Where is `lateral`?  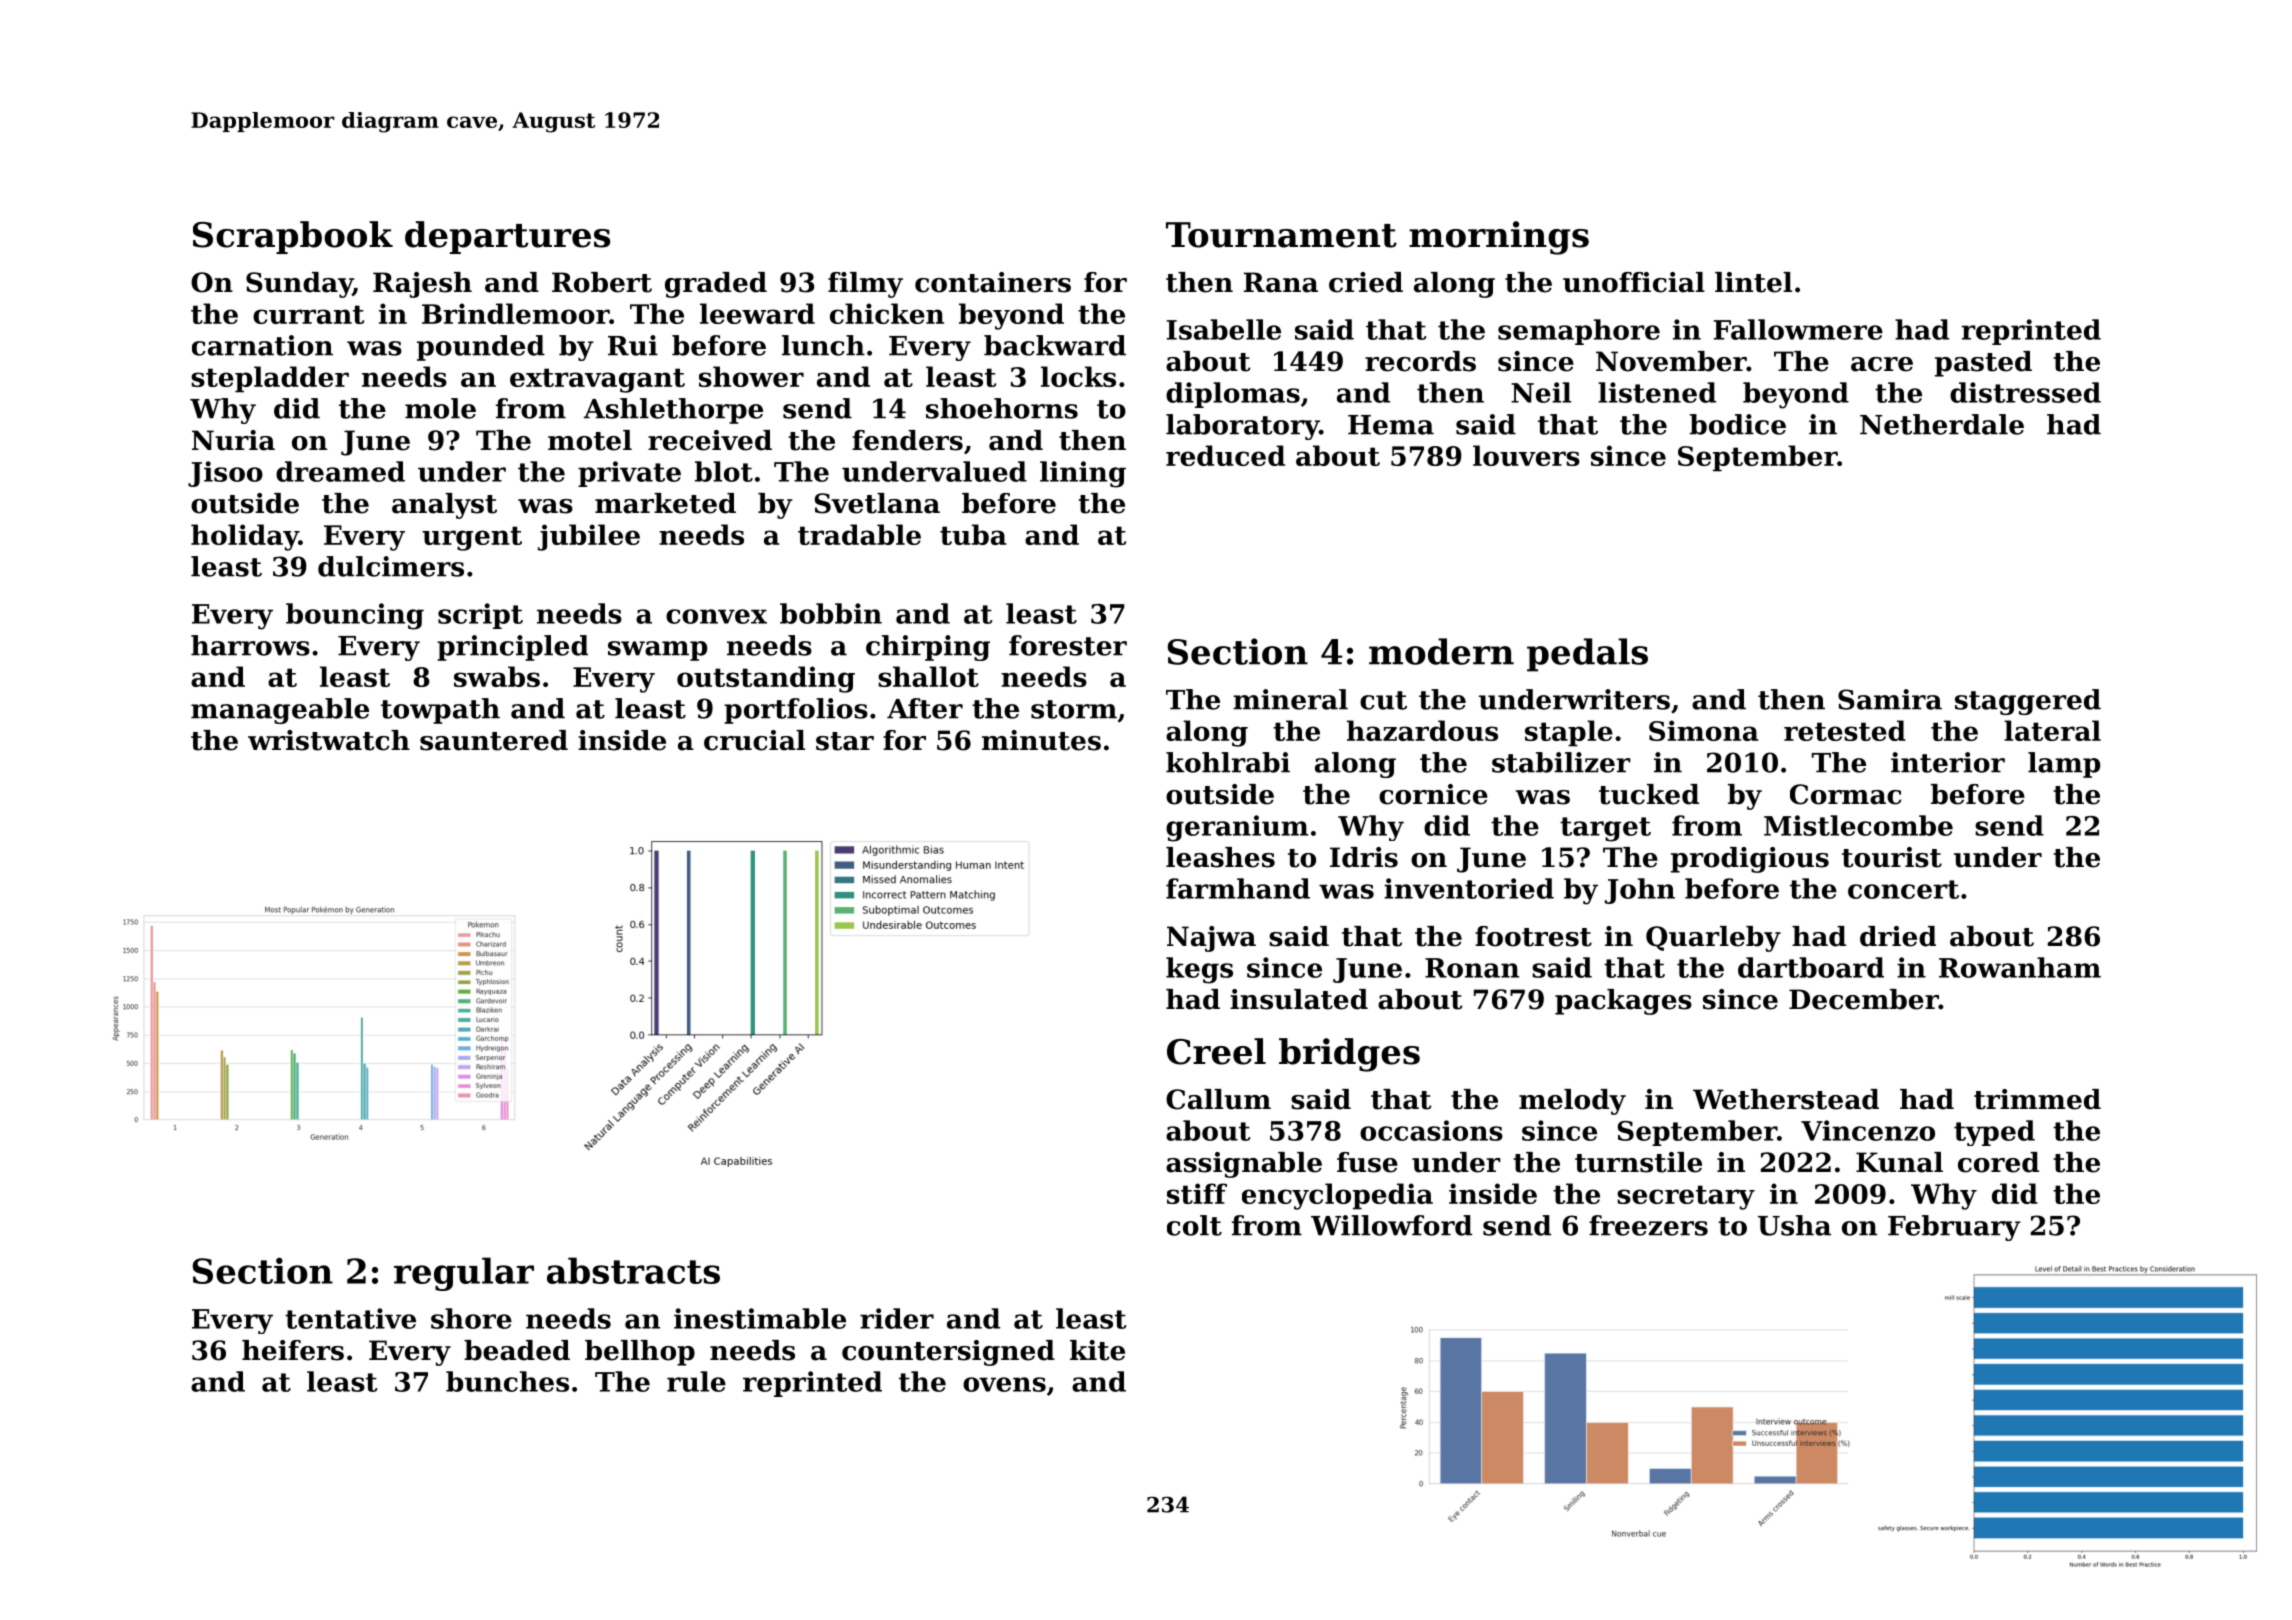 lateral is located at coordinates (2052, 730).
